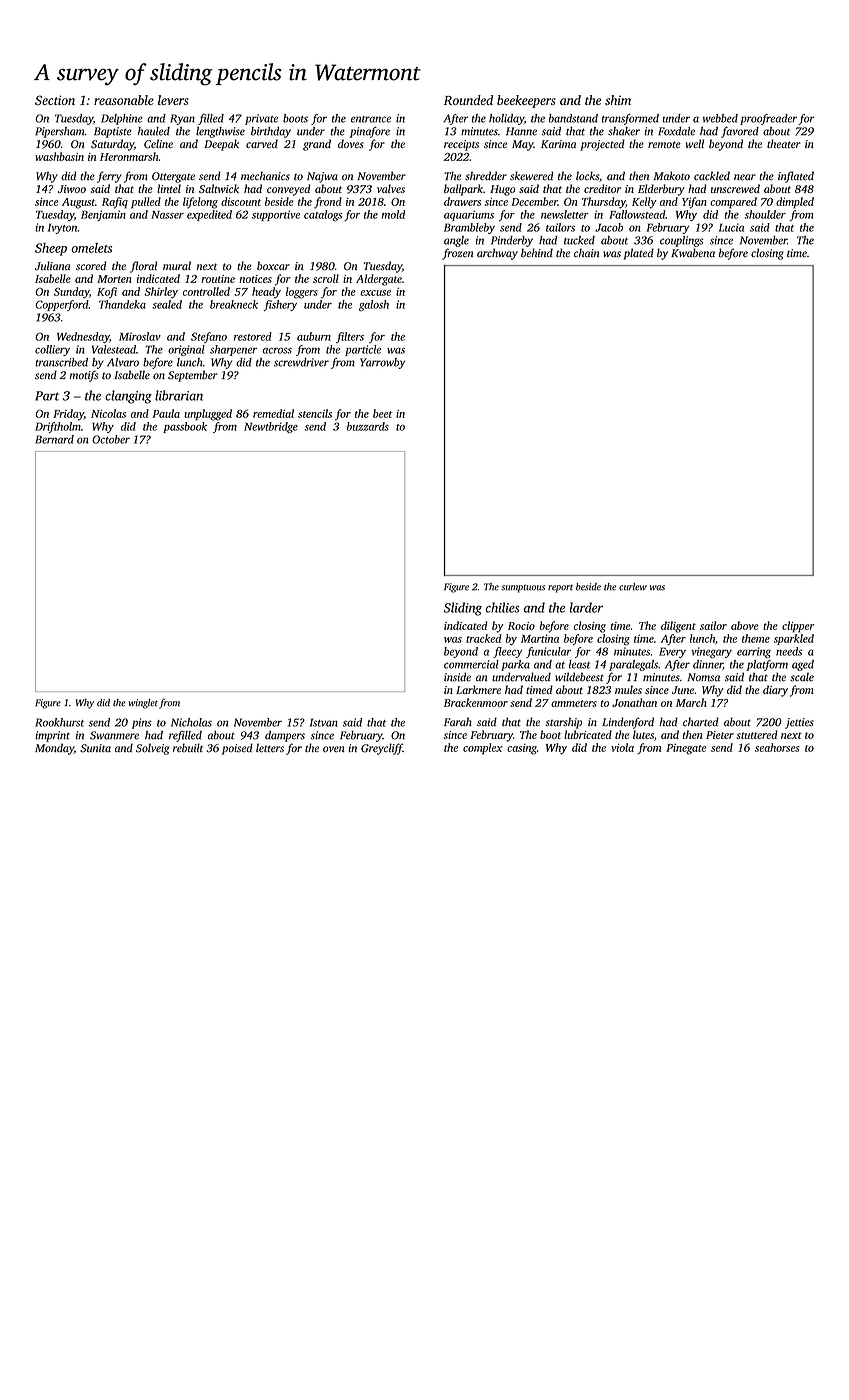  I want to click on Bernard, so click(54, 439).
